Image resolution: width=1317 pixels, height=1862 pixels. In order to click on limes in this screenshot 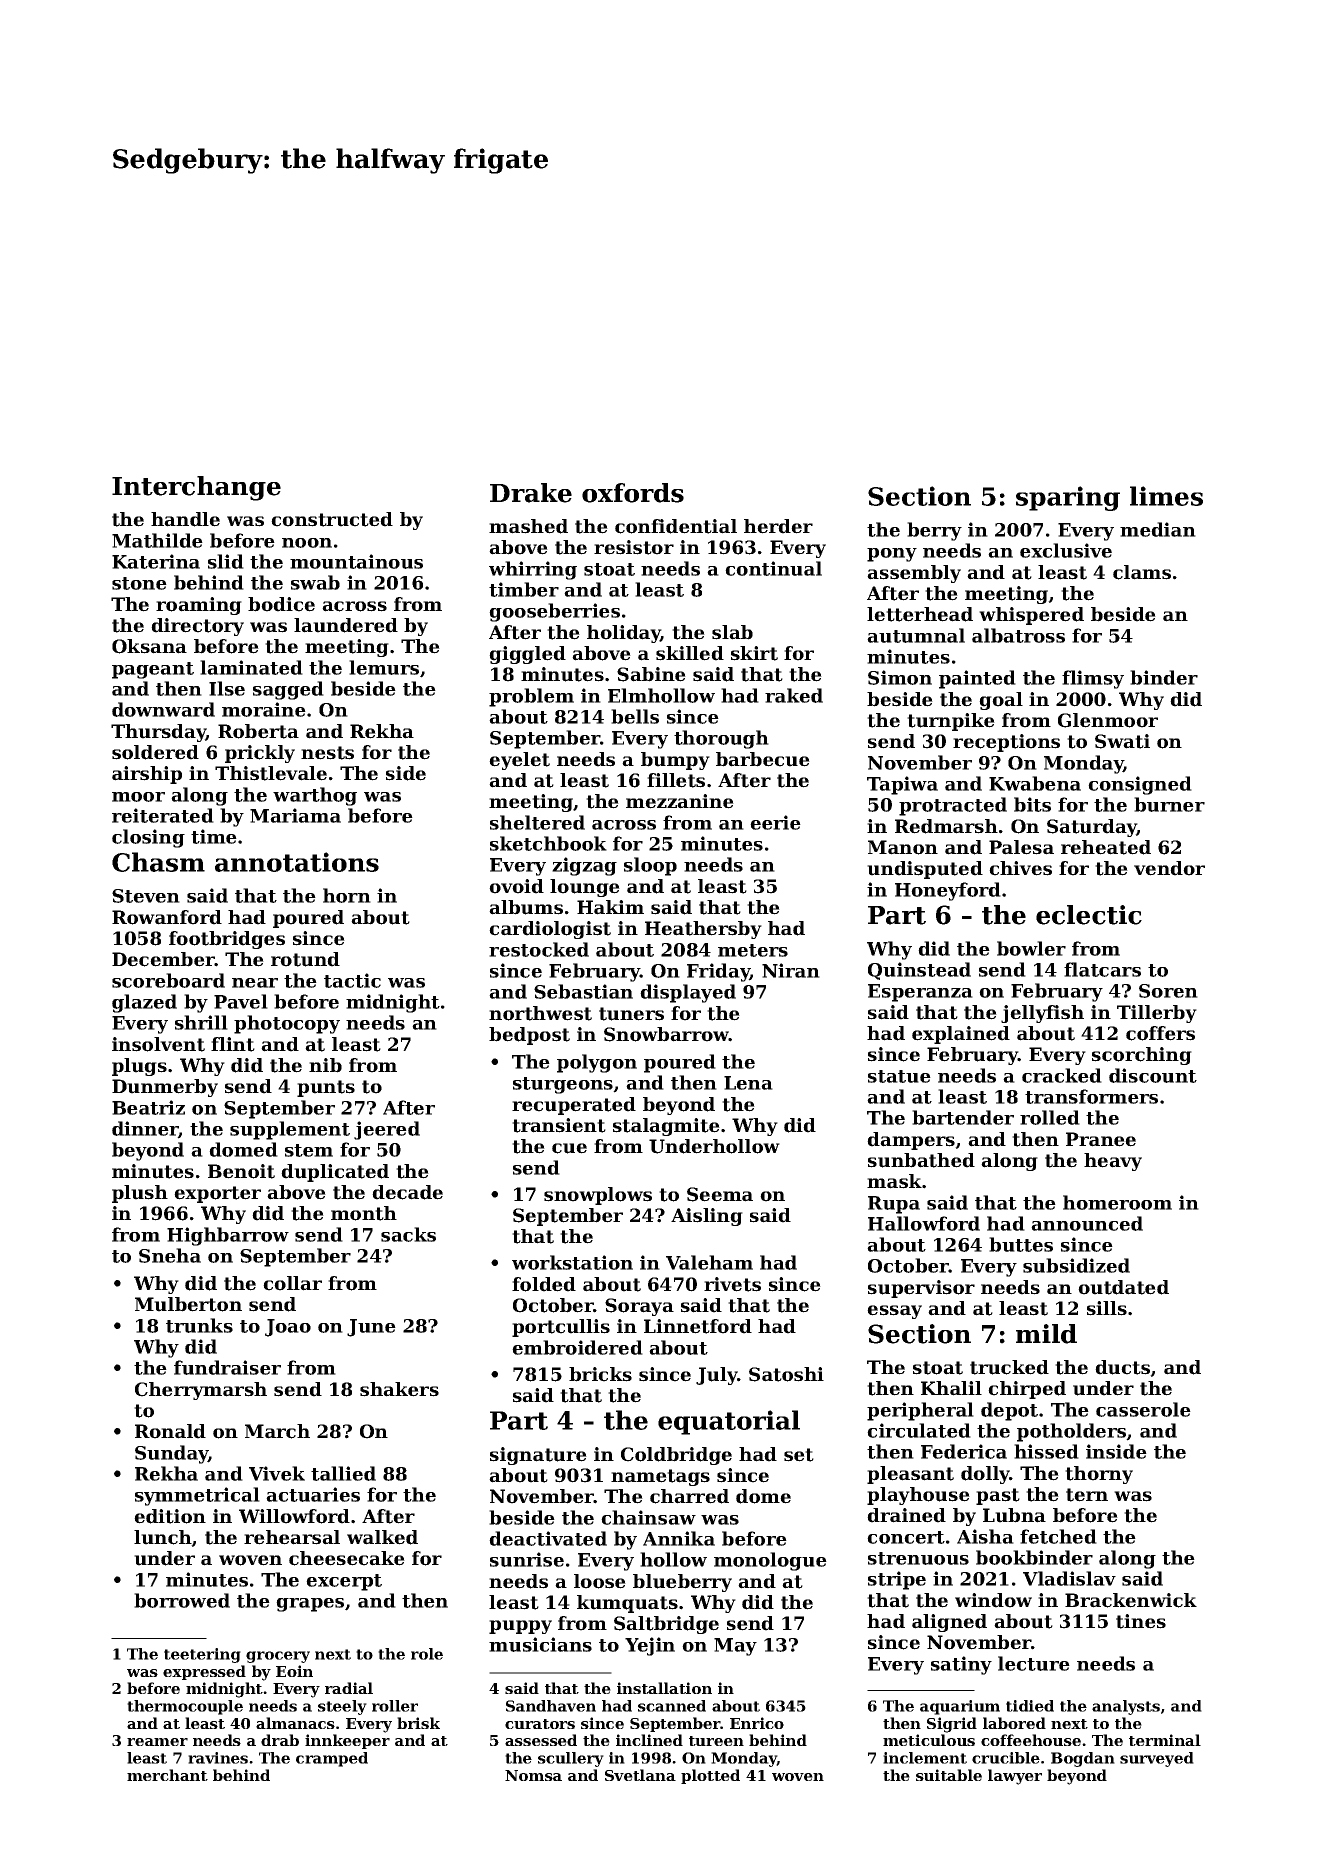, I will do `click(1166, 496)`.
